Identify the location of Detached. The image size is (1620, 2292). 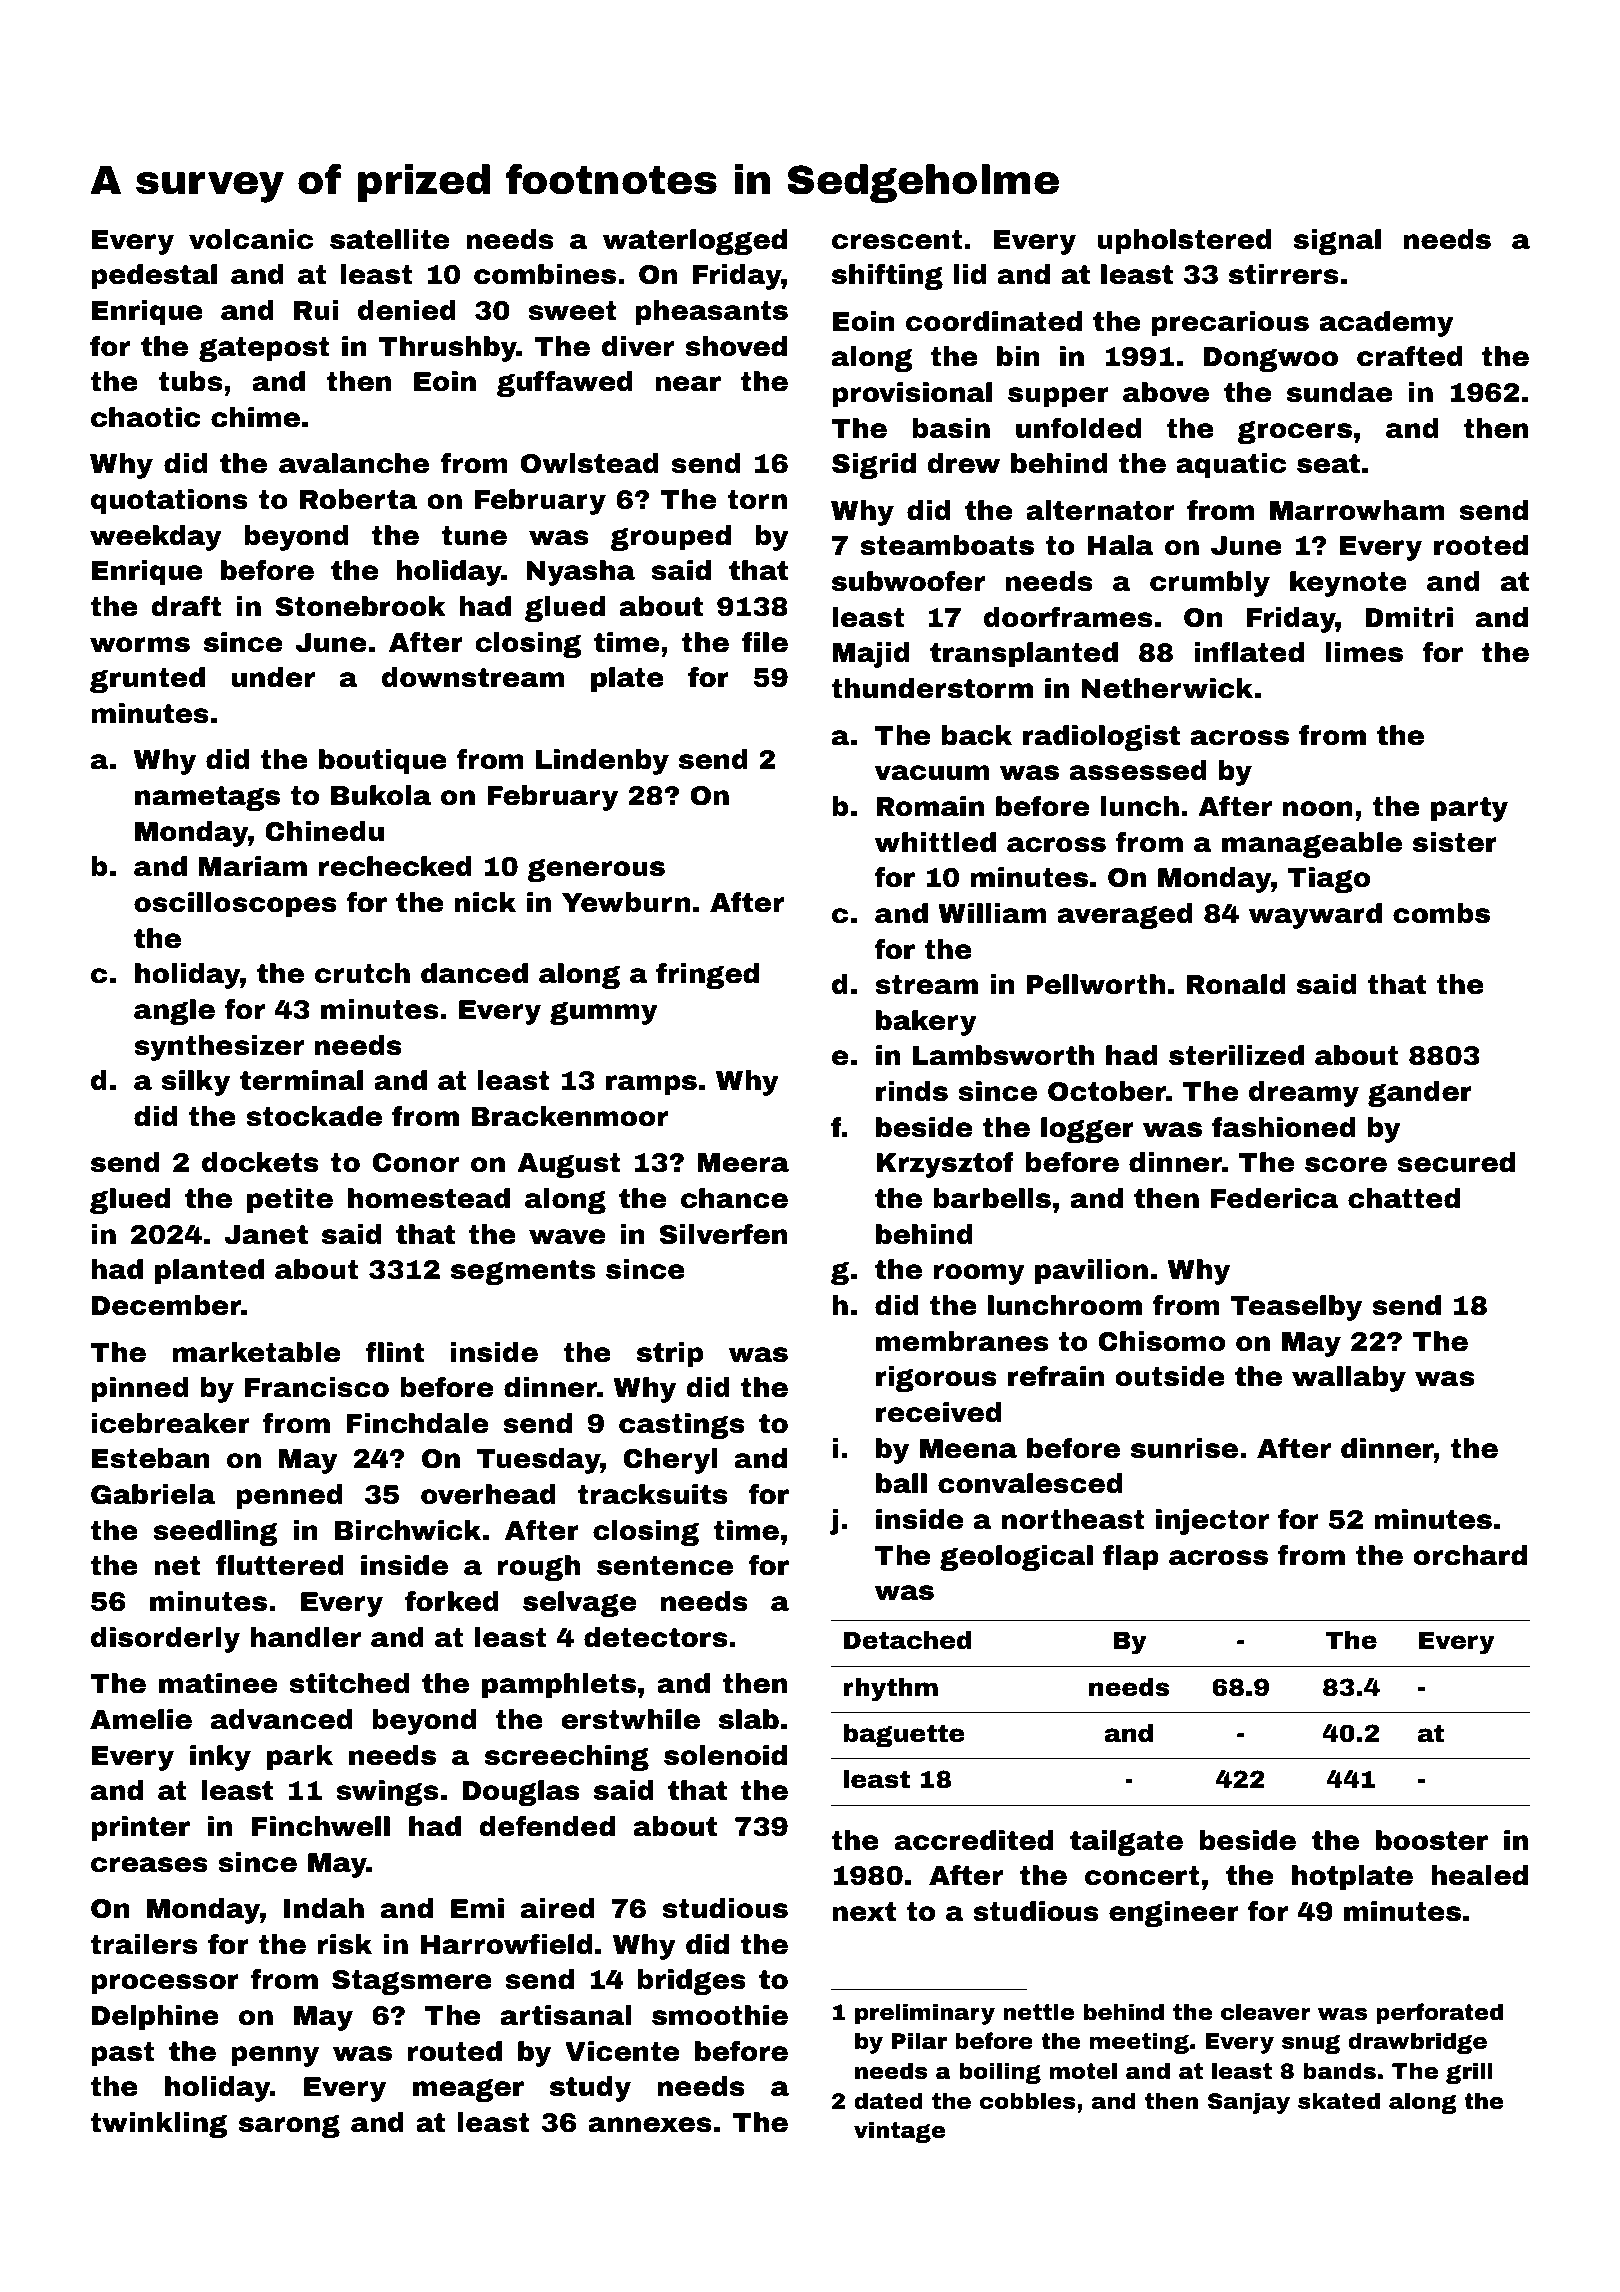
(907, 1640).
